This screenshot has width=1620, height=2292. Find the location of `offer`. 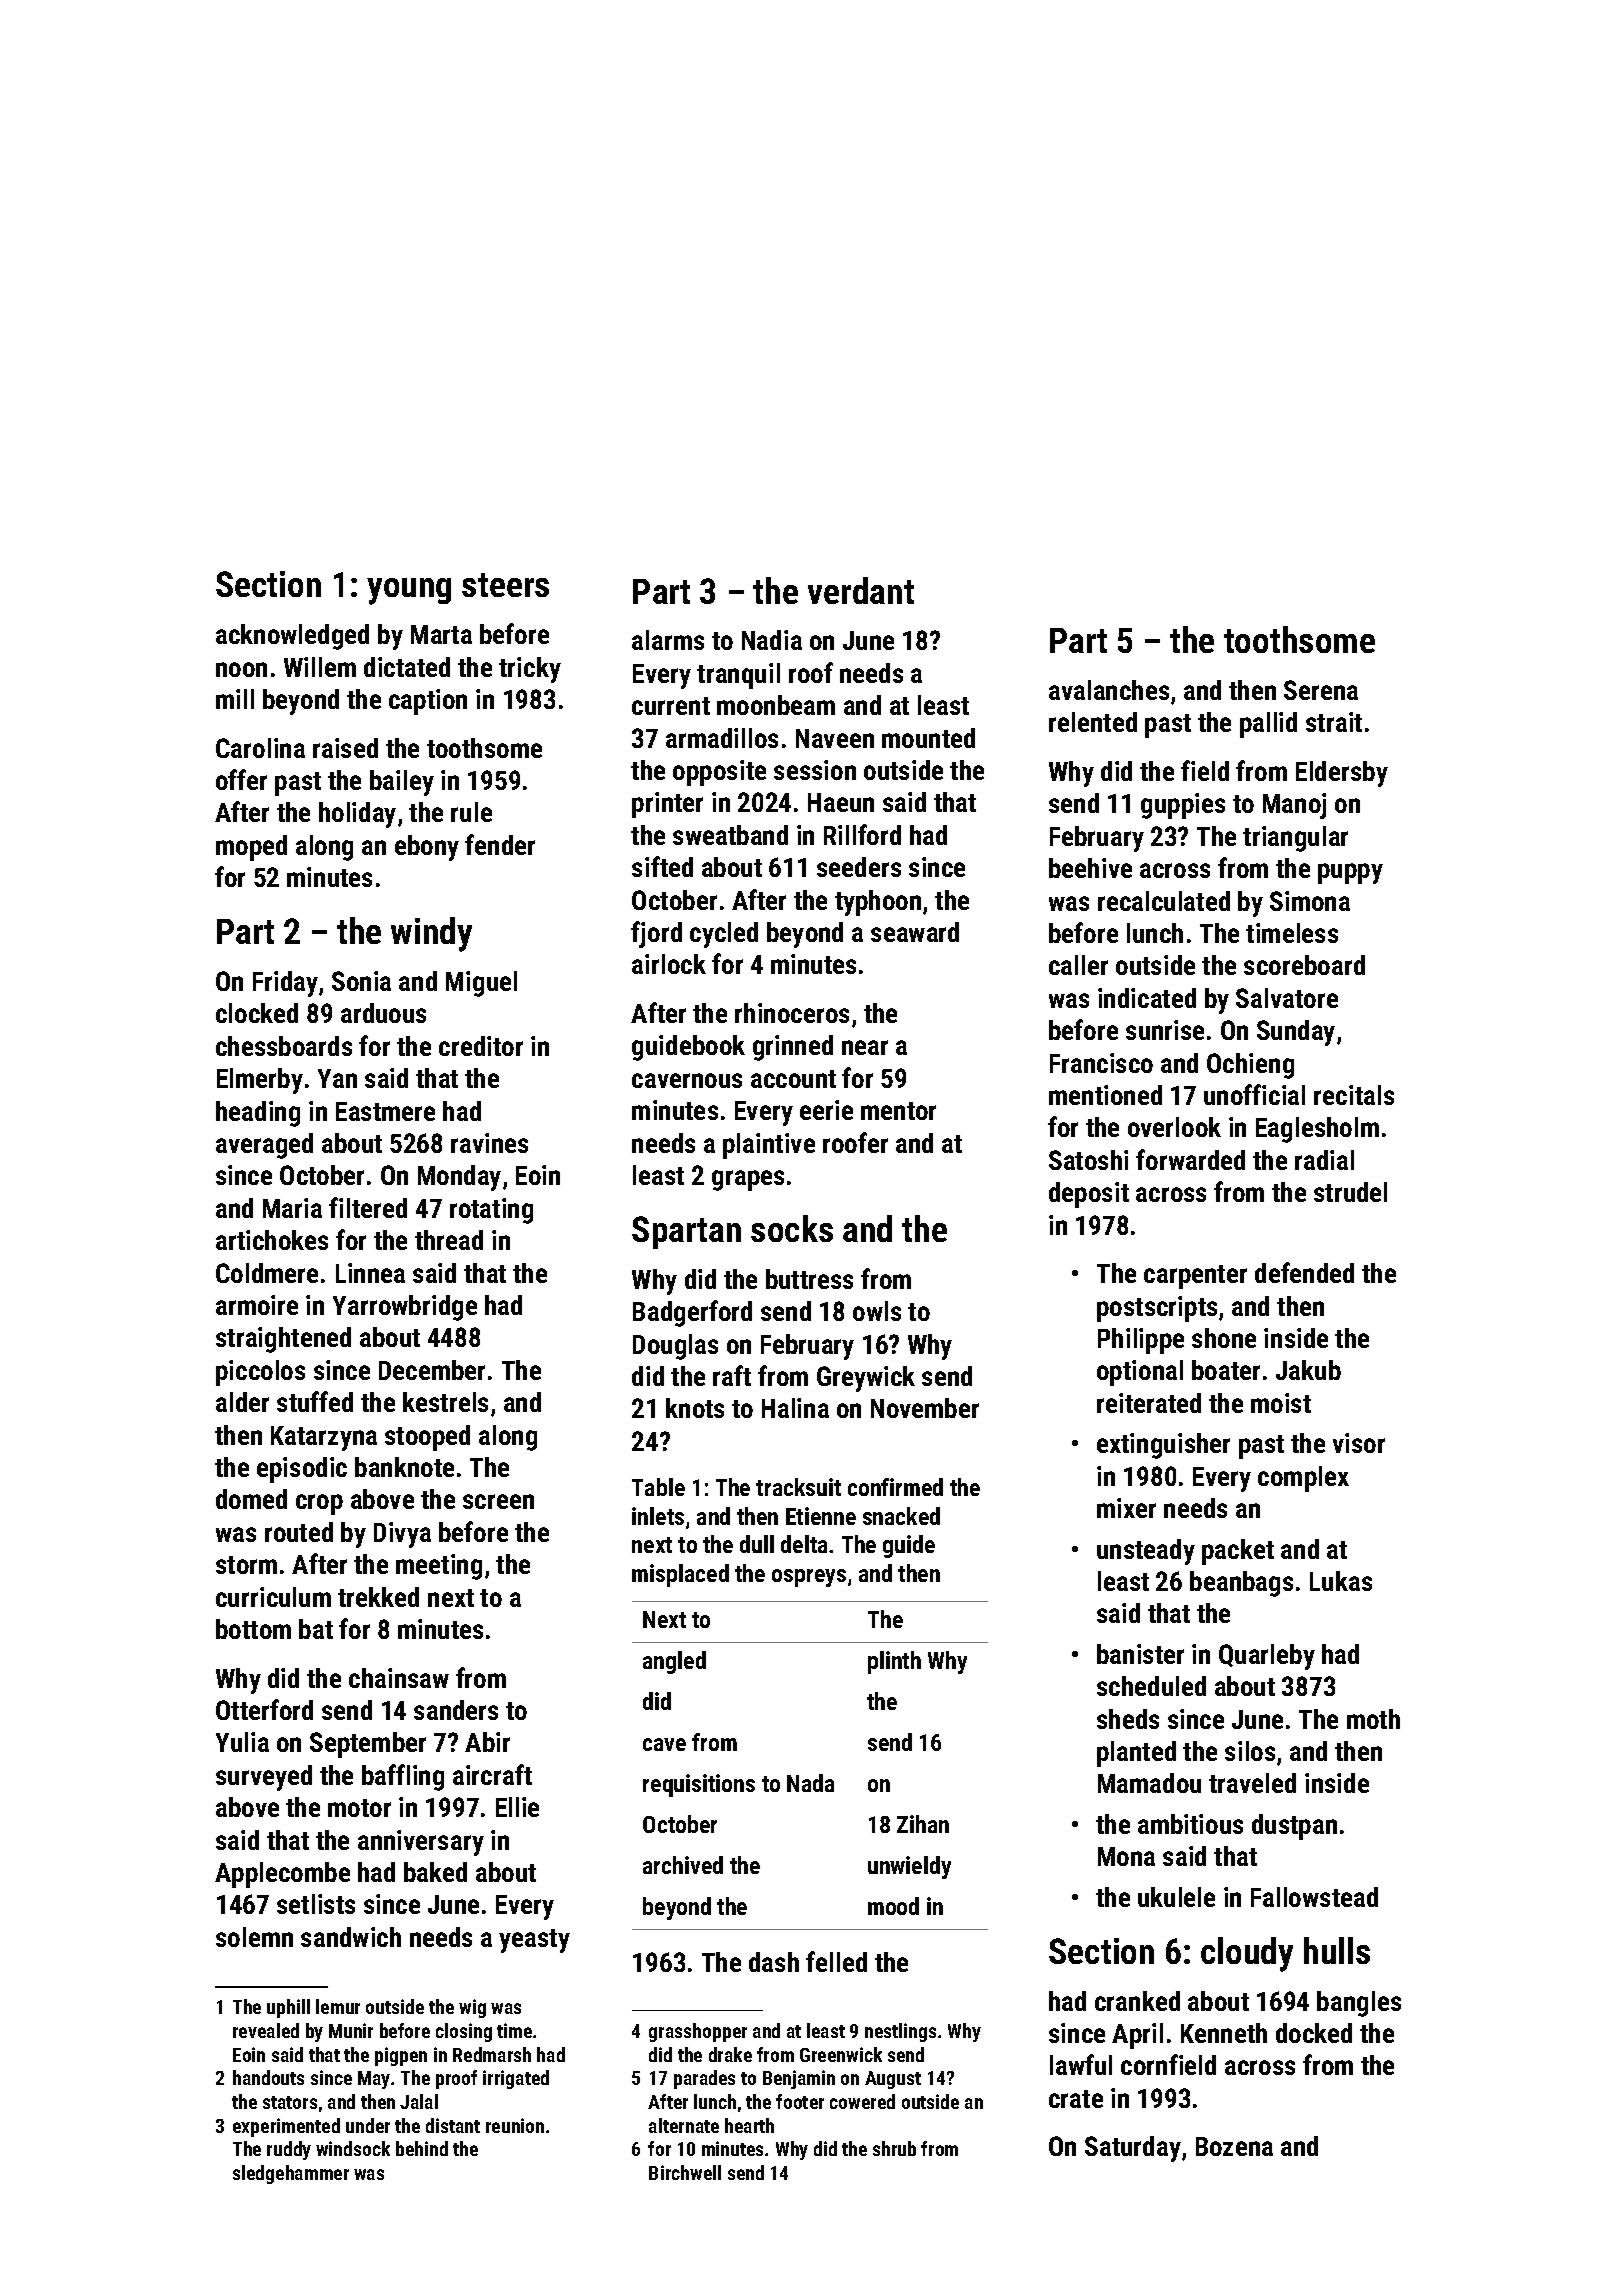

offer is located at coordinates (241, 779).
